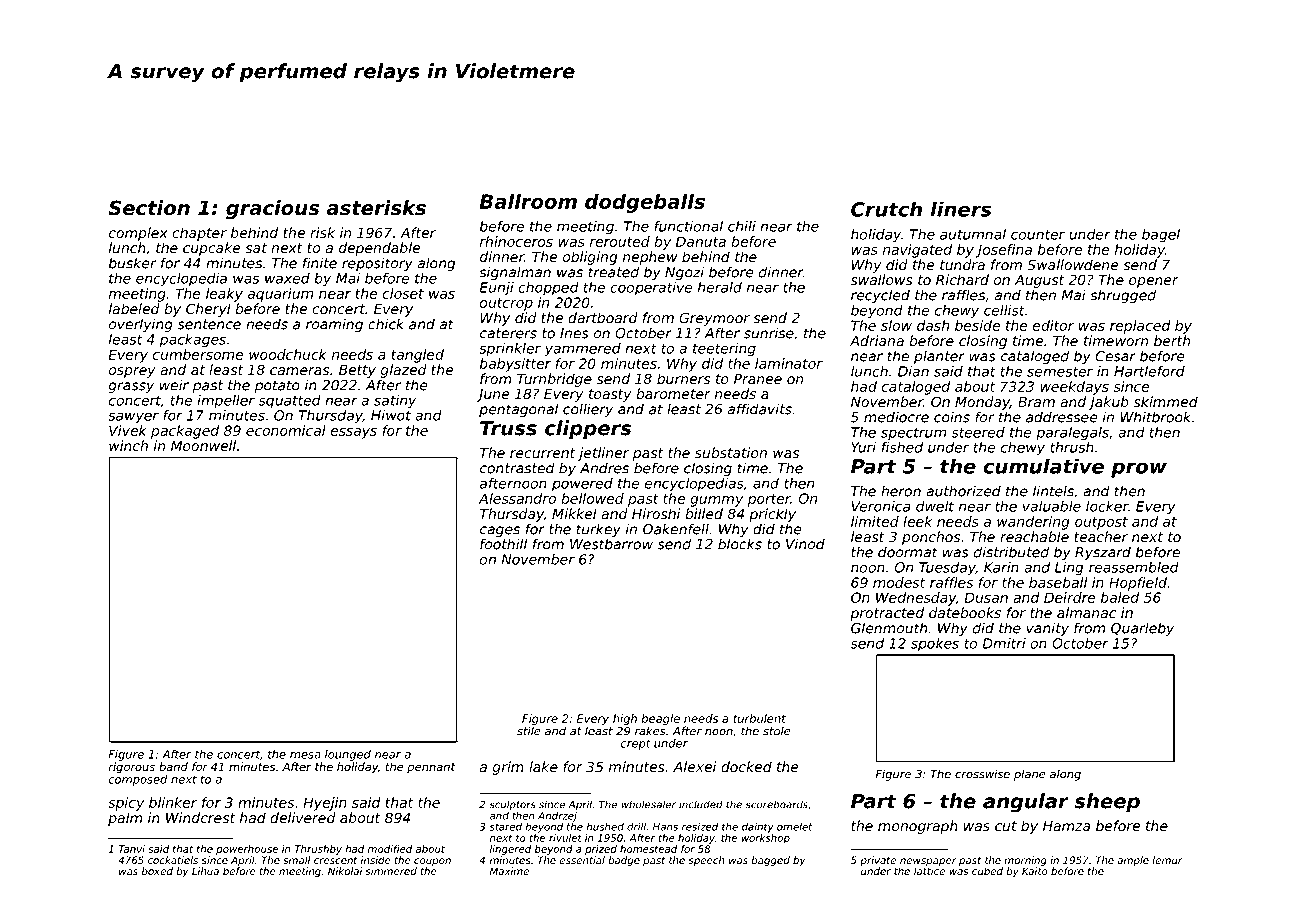 This screenshot has width=1308, height=924. What do you see at coordinates (1107, 803) in the screenshot?
I see `sheep` at bounding box center [1107, 803].
